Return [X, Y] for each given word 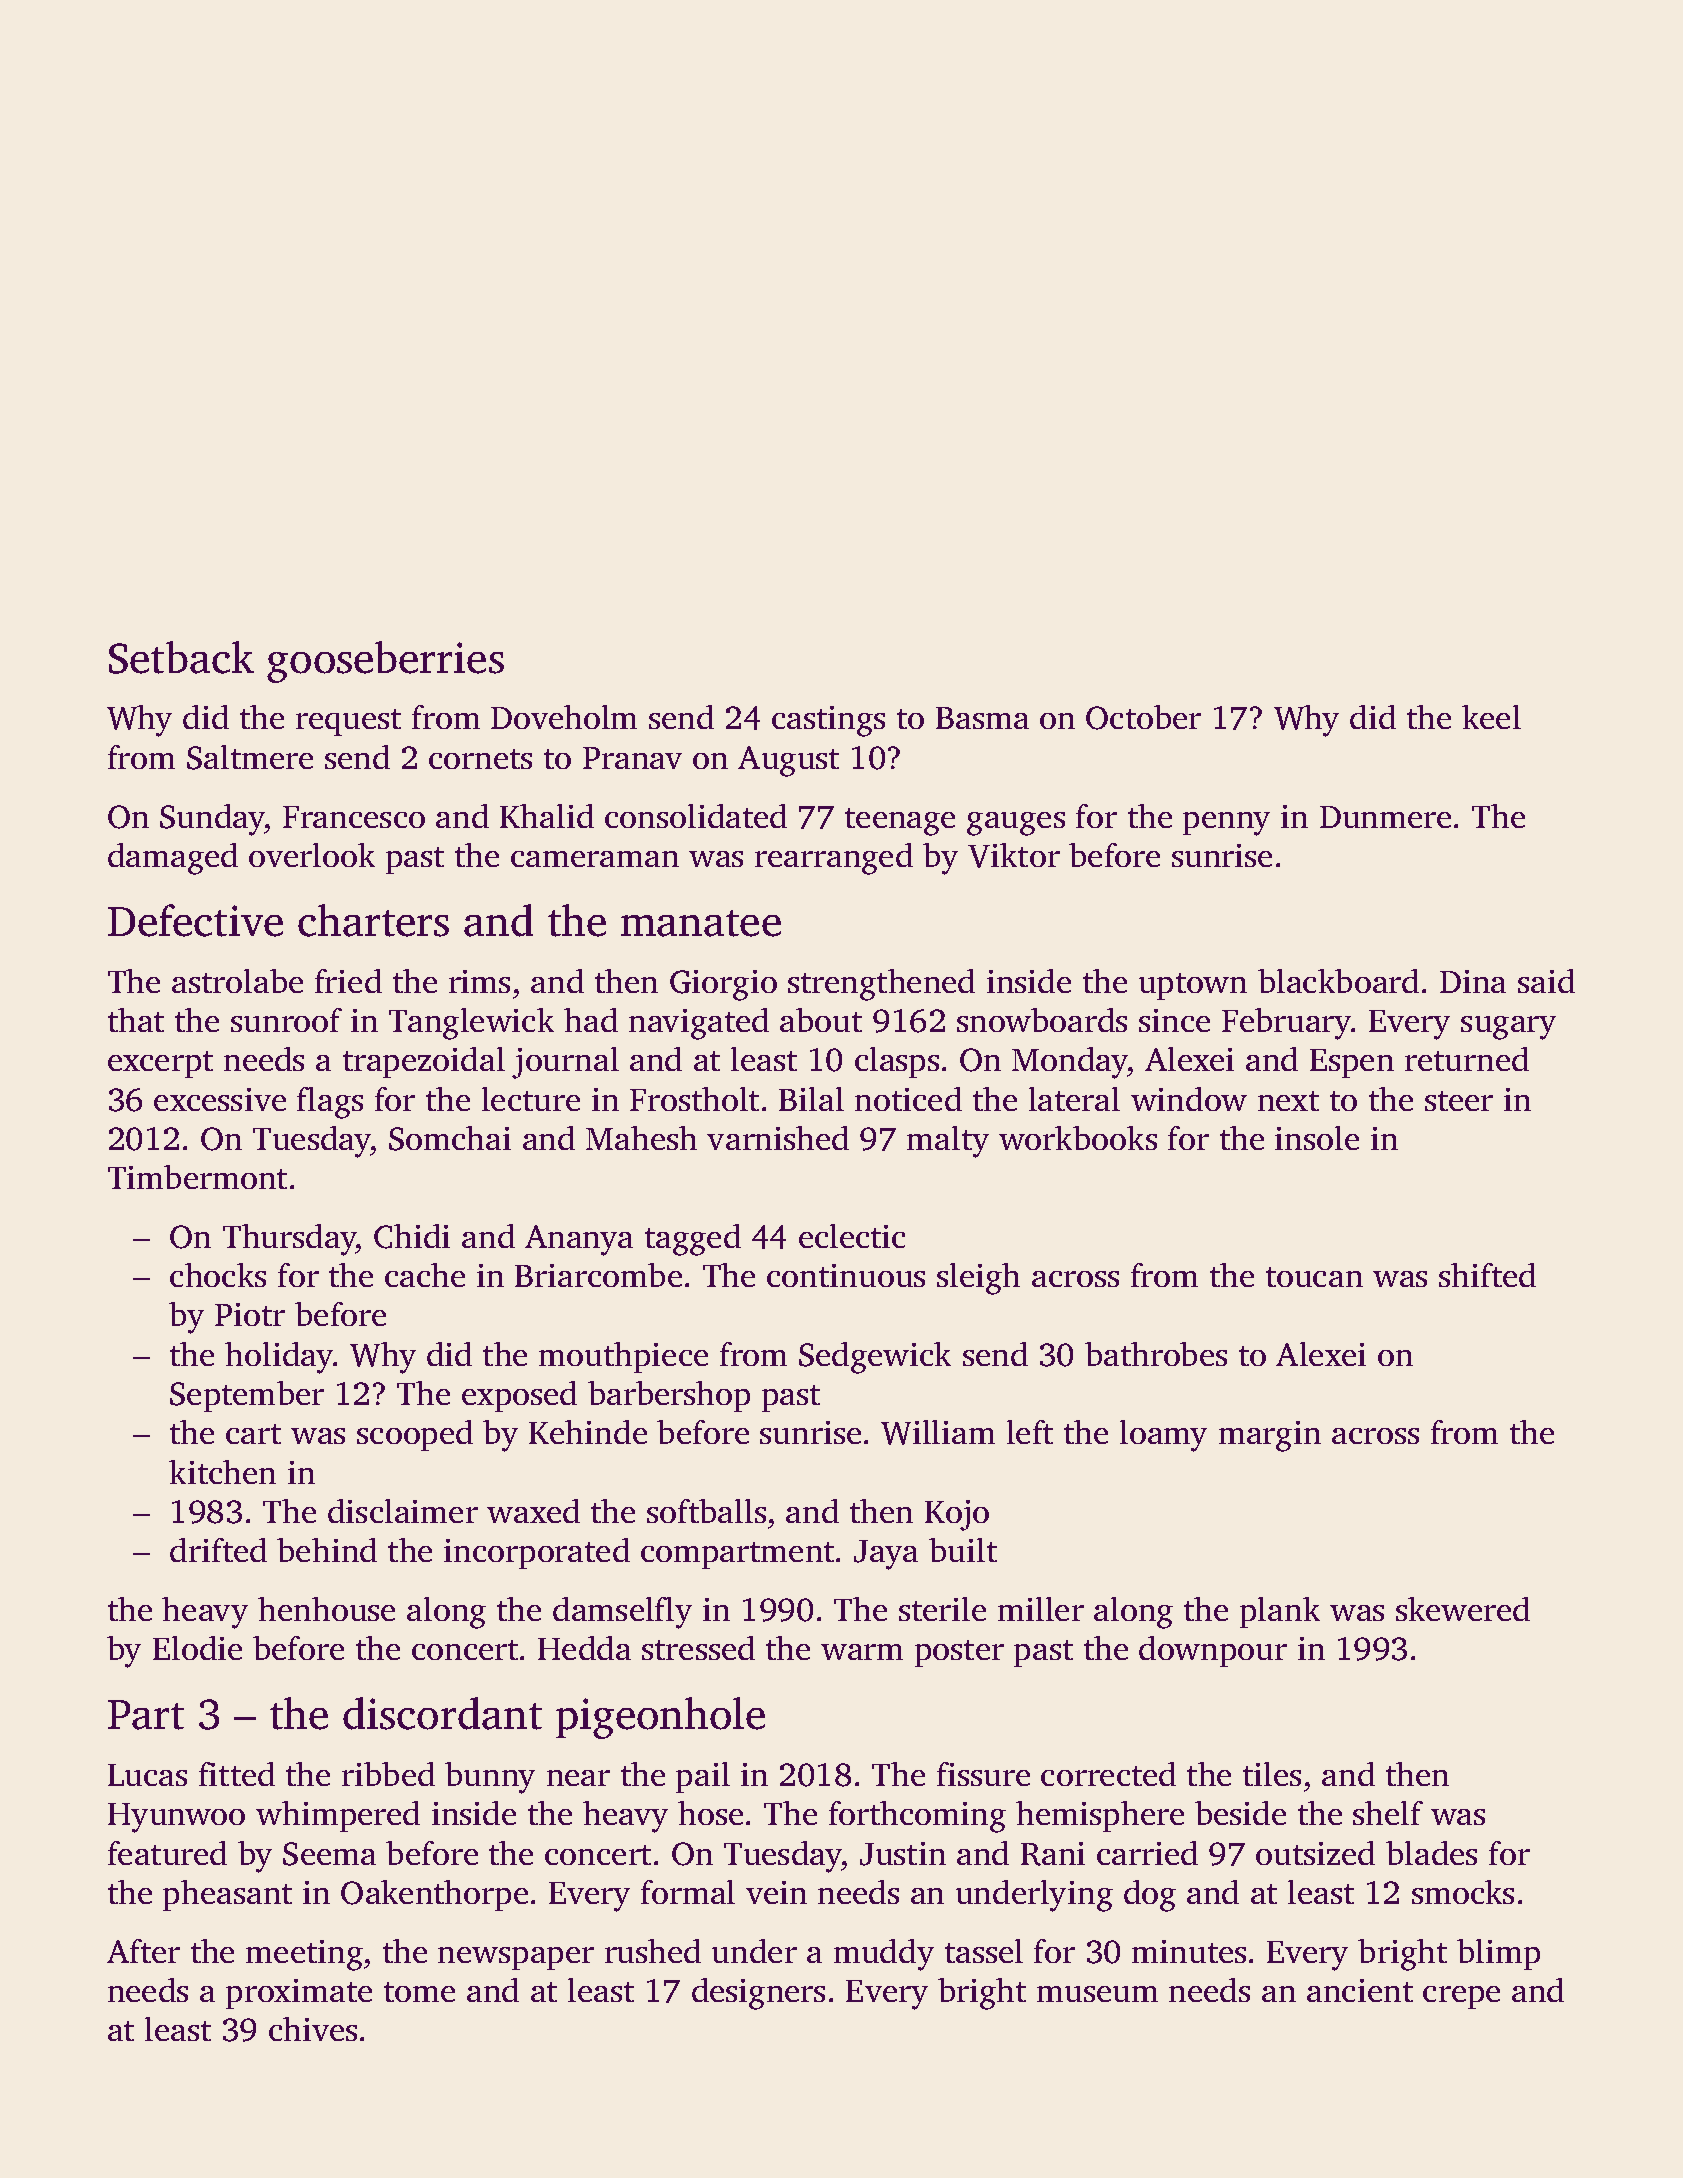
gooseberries [385, 662]
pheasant [227, 1895]
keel [1491, 717]
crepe [1461, 1997]
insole [1317, 1138]
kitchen [222, 1472]
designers [758, 1994]
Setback [181, 657]
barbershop [669, 1396]
